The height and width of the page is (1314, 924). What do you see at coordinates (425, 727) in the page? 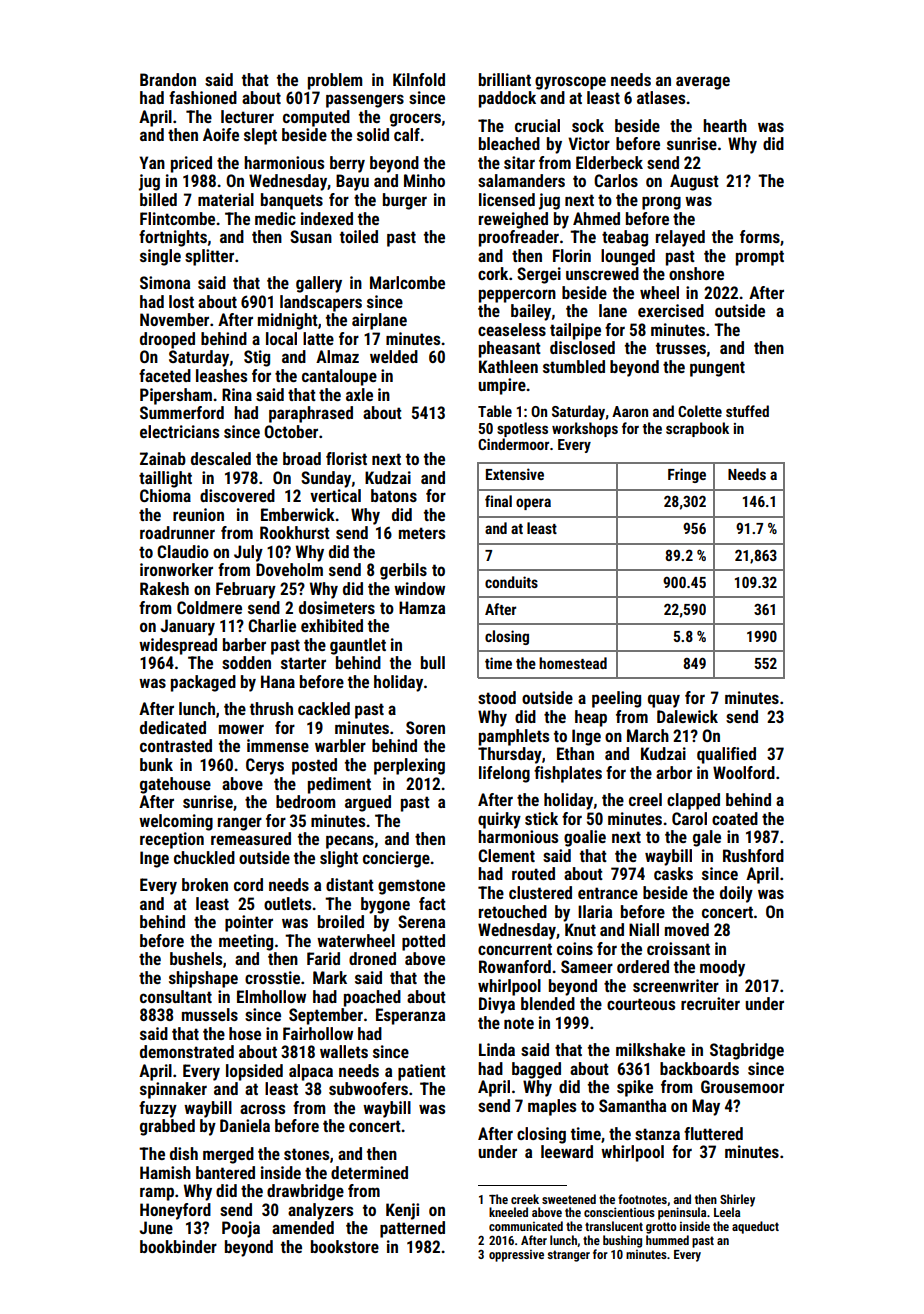
I see `Soren` at bounding box center [425, 727].
